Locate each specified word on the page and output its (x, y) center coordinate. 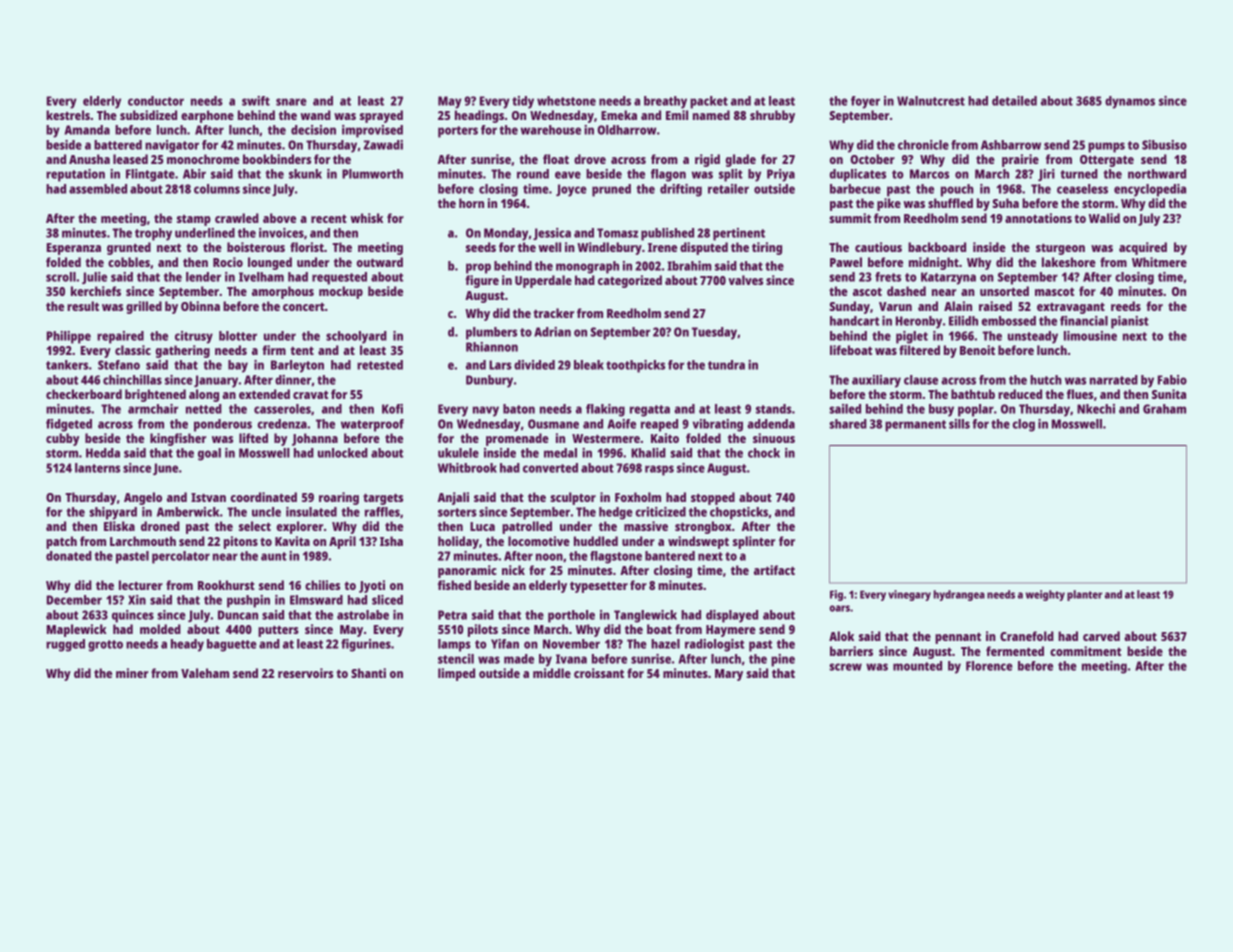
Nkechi (1096, 409)
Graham (1164, 409)
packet (709, 102)
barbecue (855, 189)
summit (850, 218)
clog (1024, 425)
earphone (207, 116)
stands (774, 409)
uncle (266, 512)
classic (133, 350)
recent (329, 219)
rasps (659, 470)
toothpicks (635, 366)
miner (132, 673)
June (165, 469)
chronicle (923, 145)
